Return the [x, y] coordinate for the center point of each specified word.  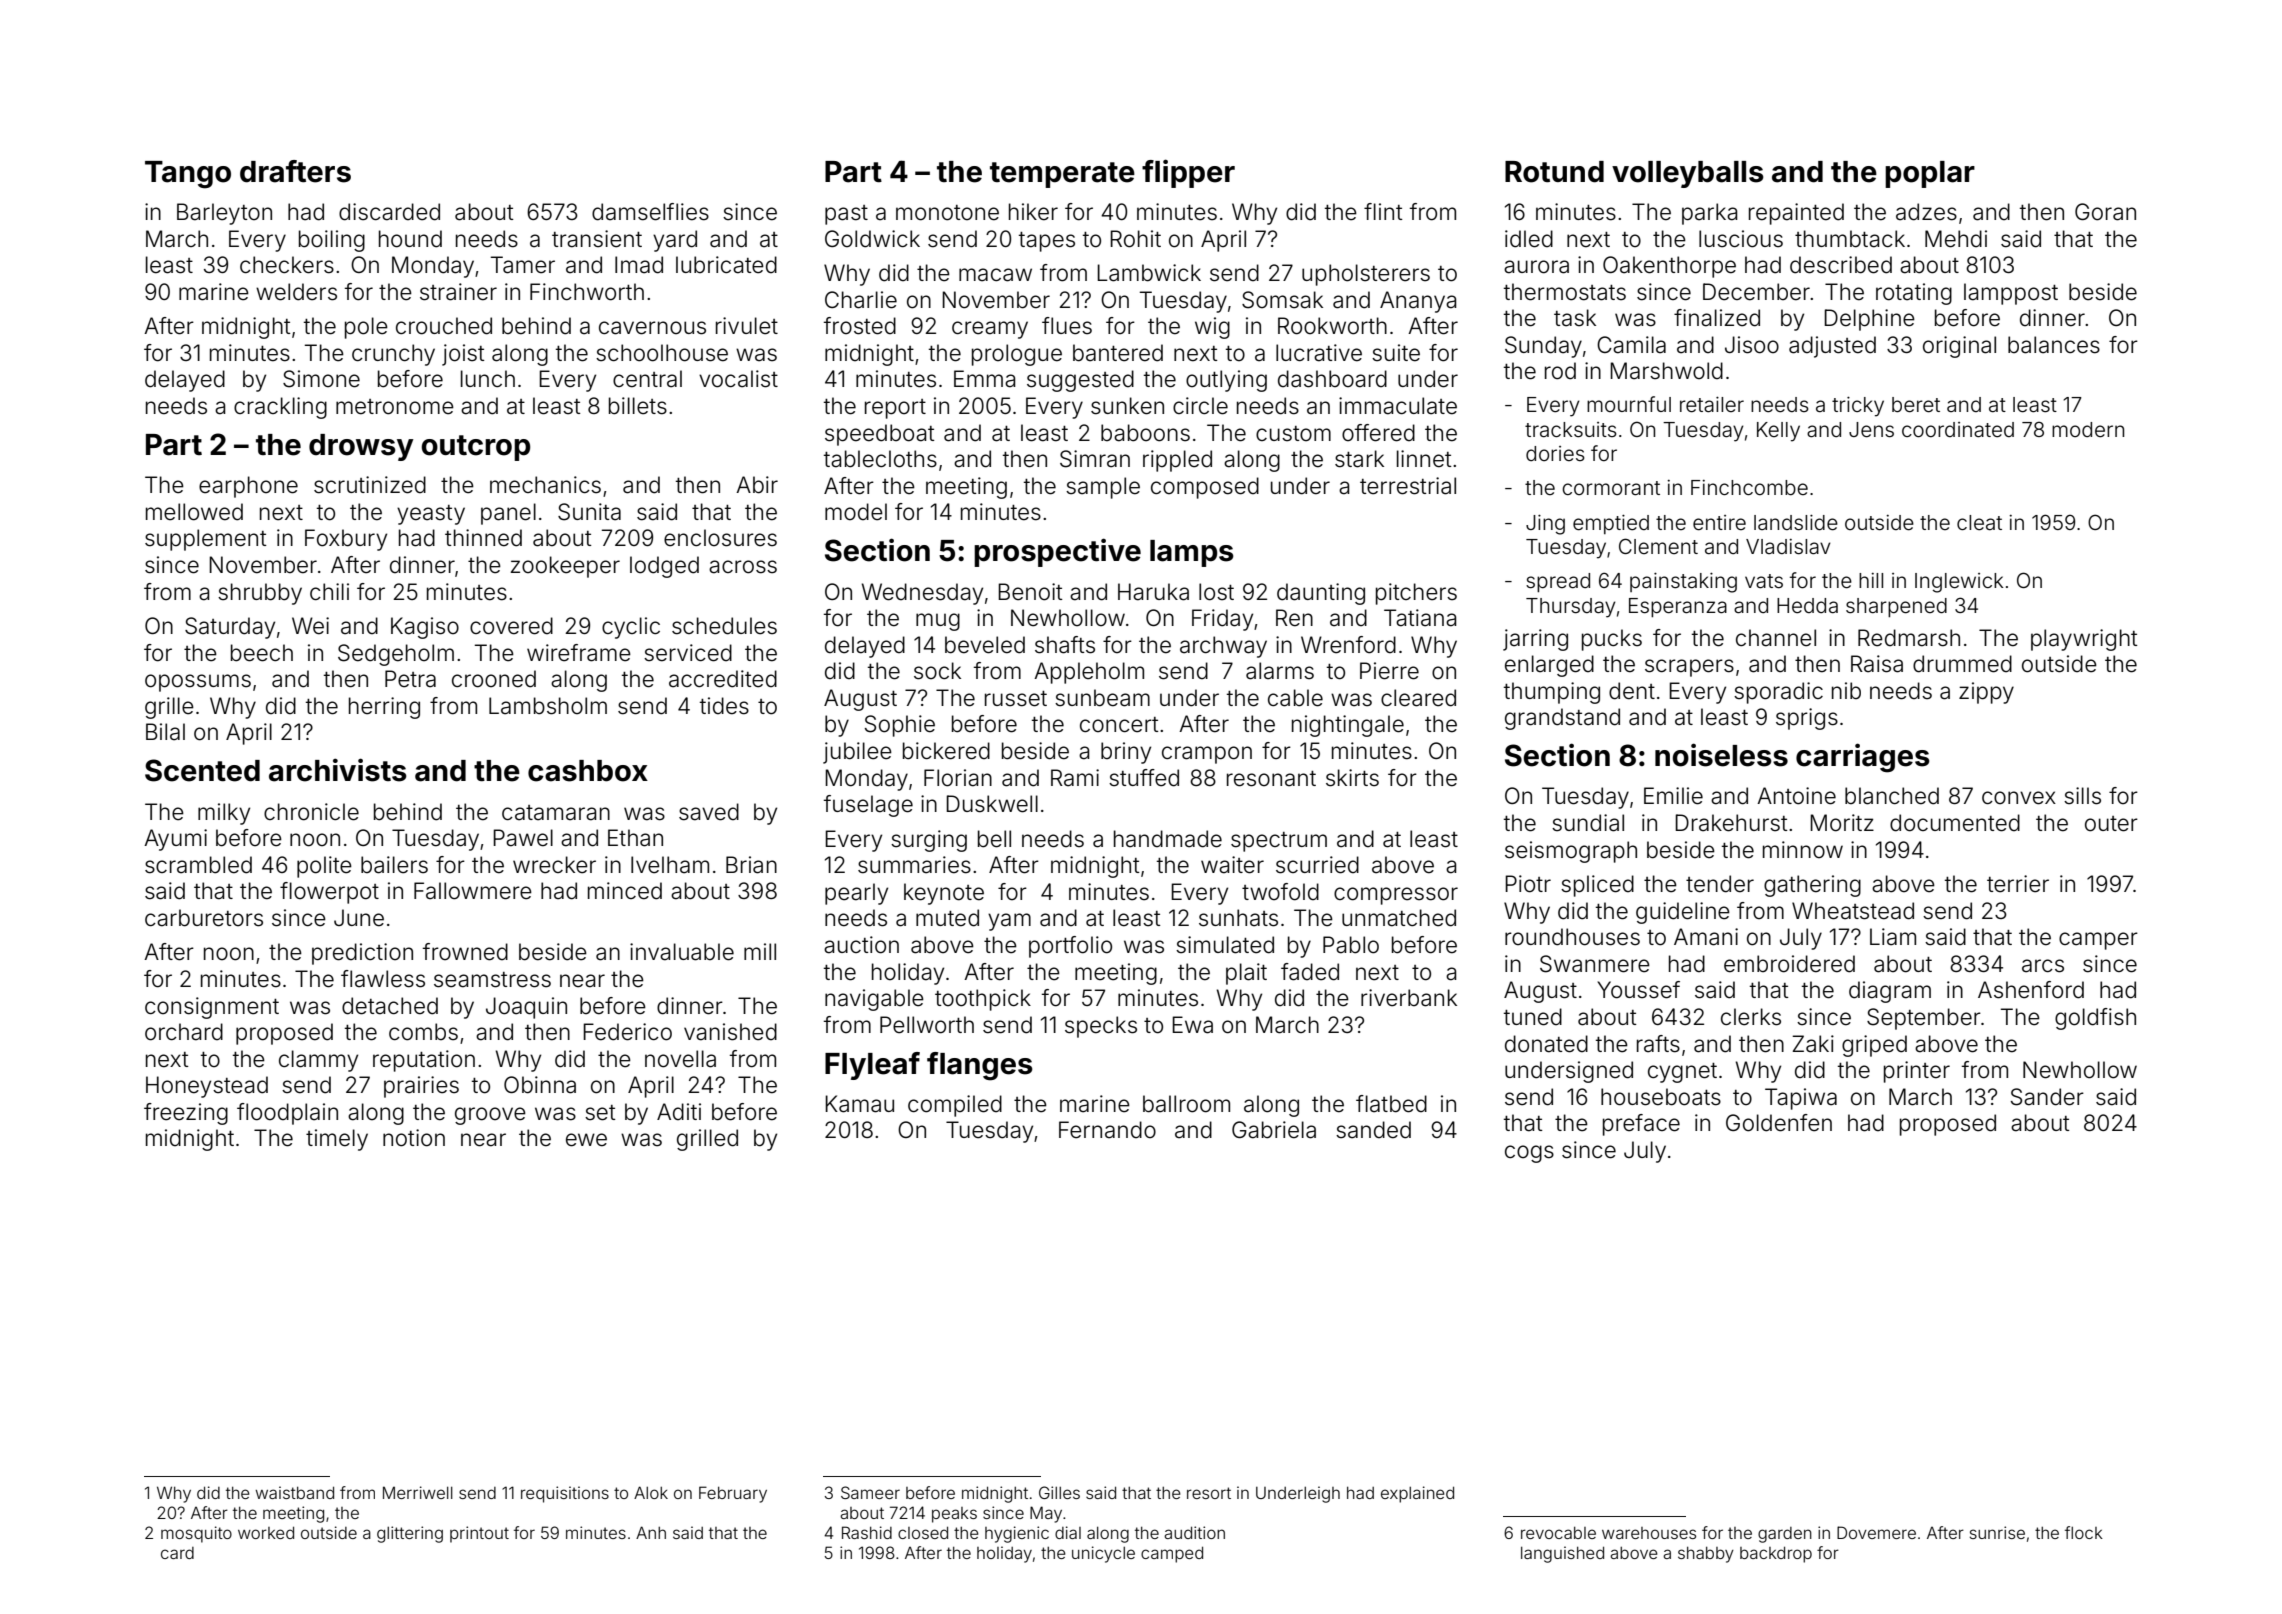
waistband [294, 1492]
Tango [188, 175]
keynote [944, 894]
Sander [2047, 1097]
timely [337, 1140]
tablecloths [880, 459]
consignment [212, 1008]
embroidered [1789, 964]
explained [1417, 1494]
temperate [1062, 175]
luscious [1741, 239]
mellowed [194, 512]
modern [2088, 430]
